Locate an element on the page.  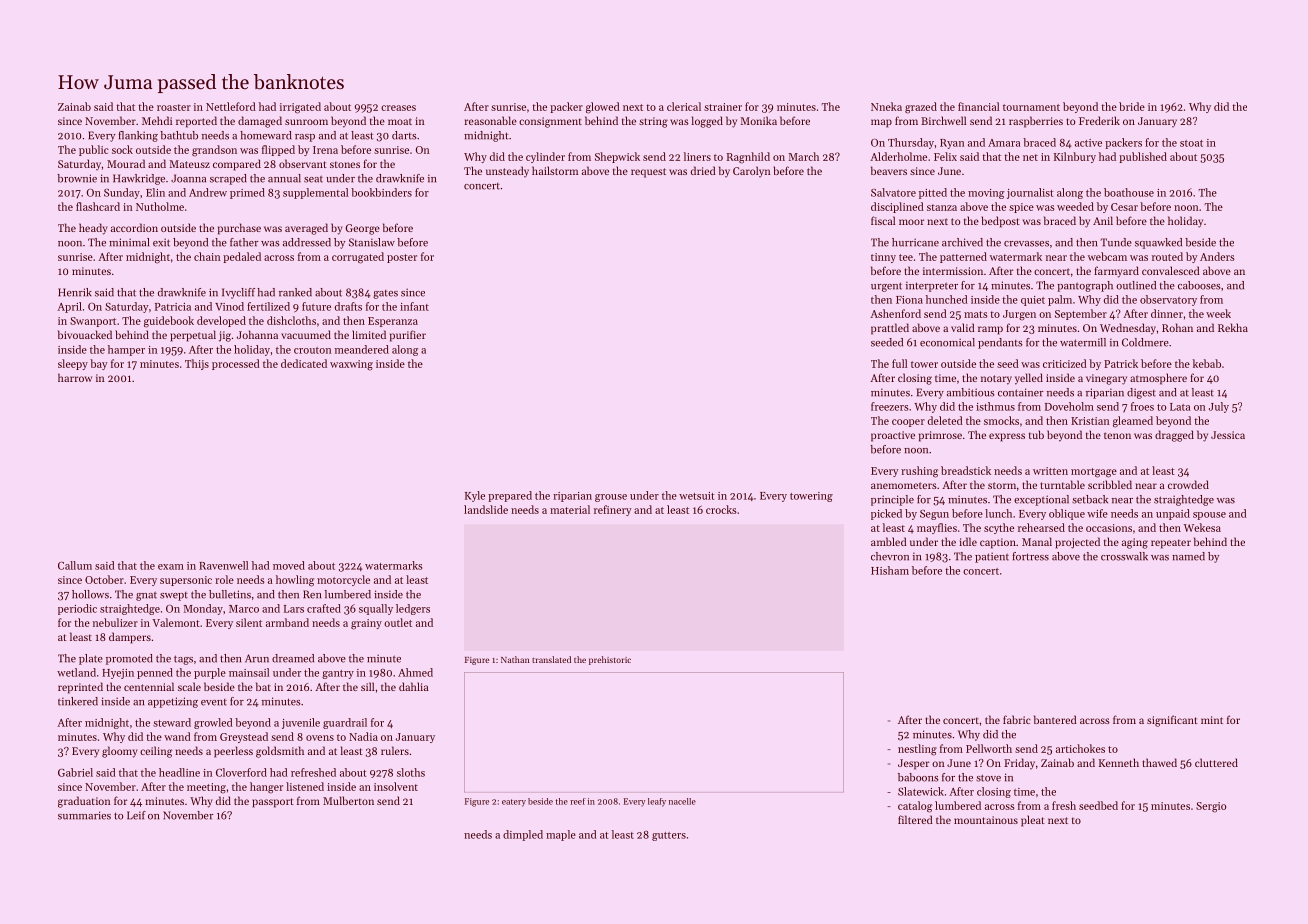
grouse is located at coordinates (611, 498).
